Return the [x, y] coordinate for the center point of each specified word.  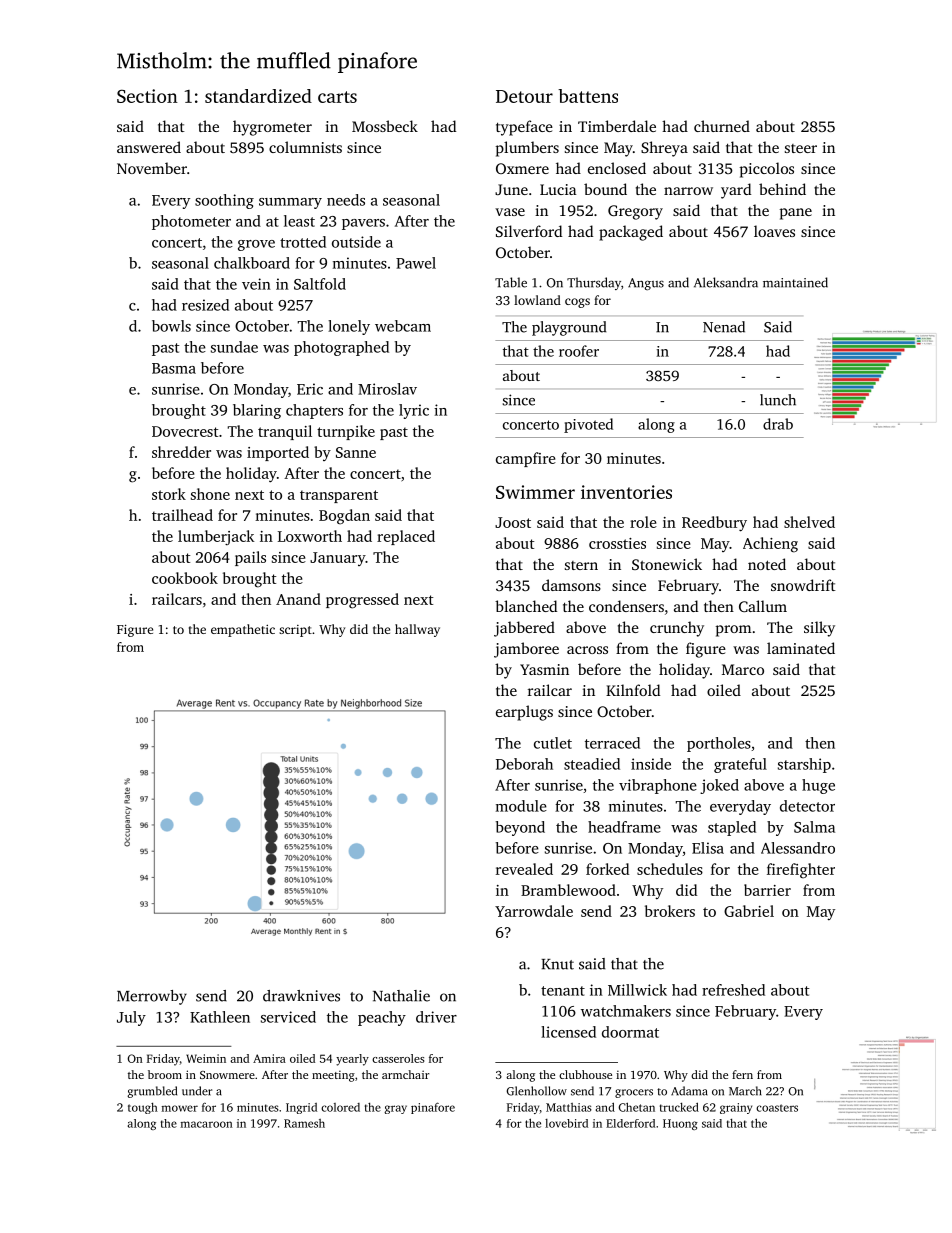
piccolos [767, 170]
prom [733, 631]
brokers [670, 911]
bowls [171, 326]
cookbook [185, 578]
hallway [417, 630]
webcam [403, 326]
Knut [557, 964]
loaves [774, 231]
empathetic [243, 630]
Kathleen [220, 1017]
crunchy [677, 629]
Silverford [529, 231]
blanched [526, 606]
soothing [224, 201]
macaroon [207, 1124]
